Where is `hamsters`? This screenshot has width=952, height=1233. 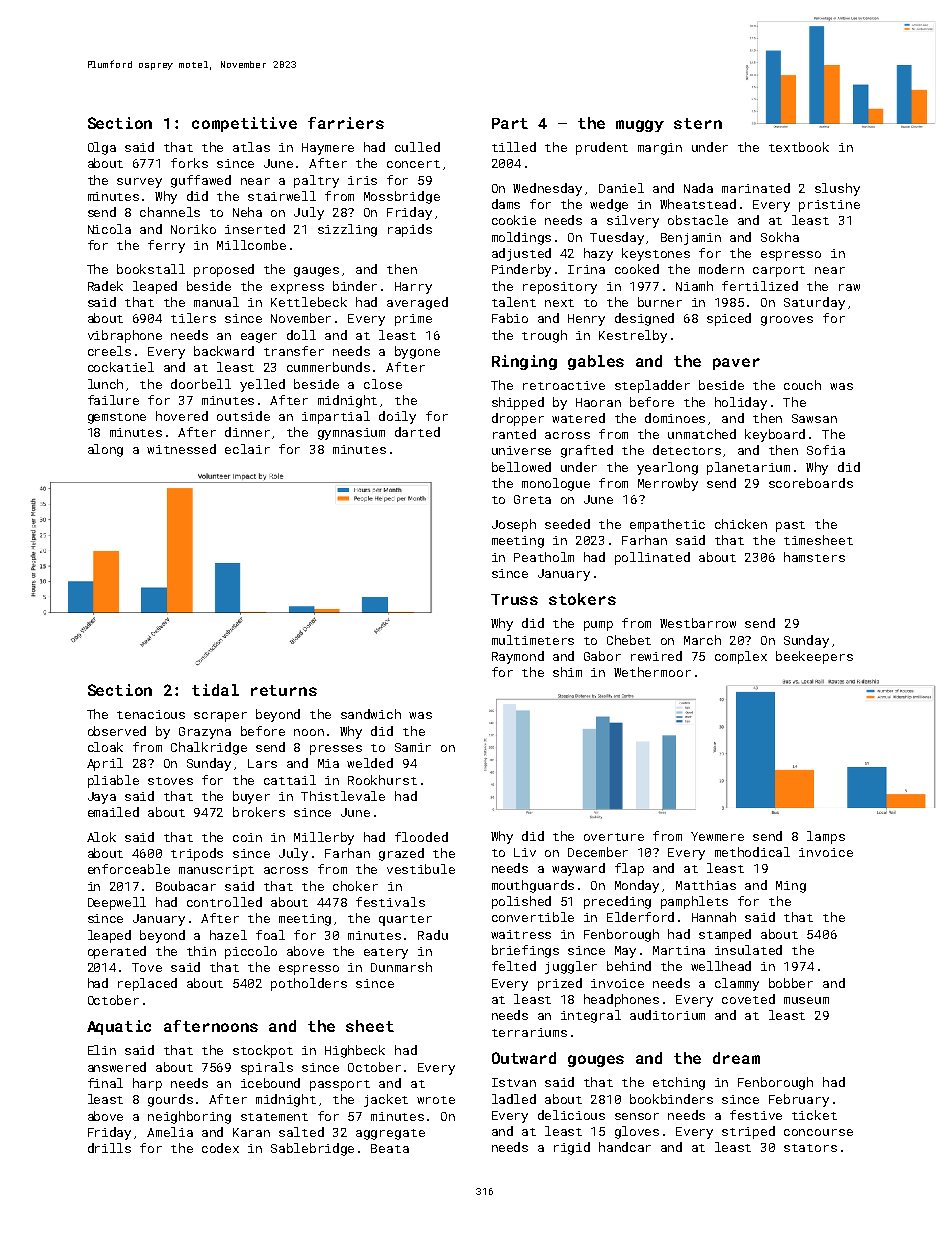
hamsters is located at coordinates (814, 557).
